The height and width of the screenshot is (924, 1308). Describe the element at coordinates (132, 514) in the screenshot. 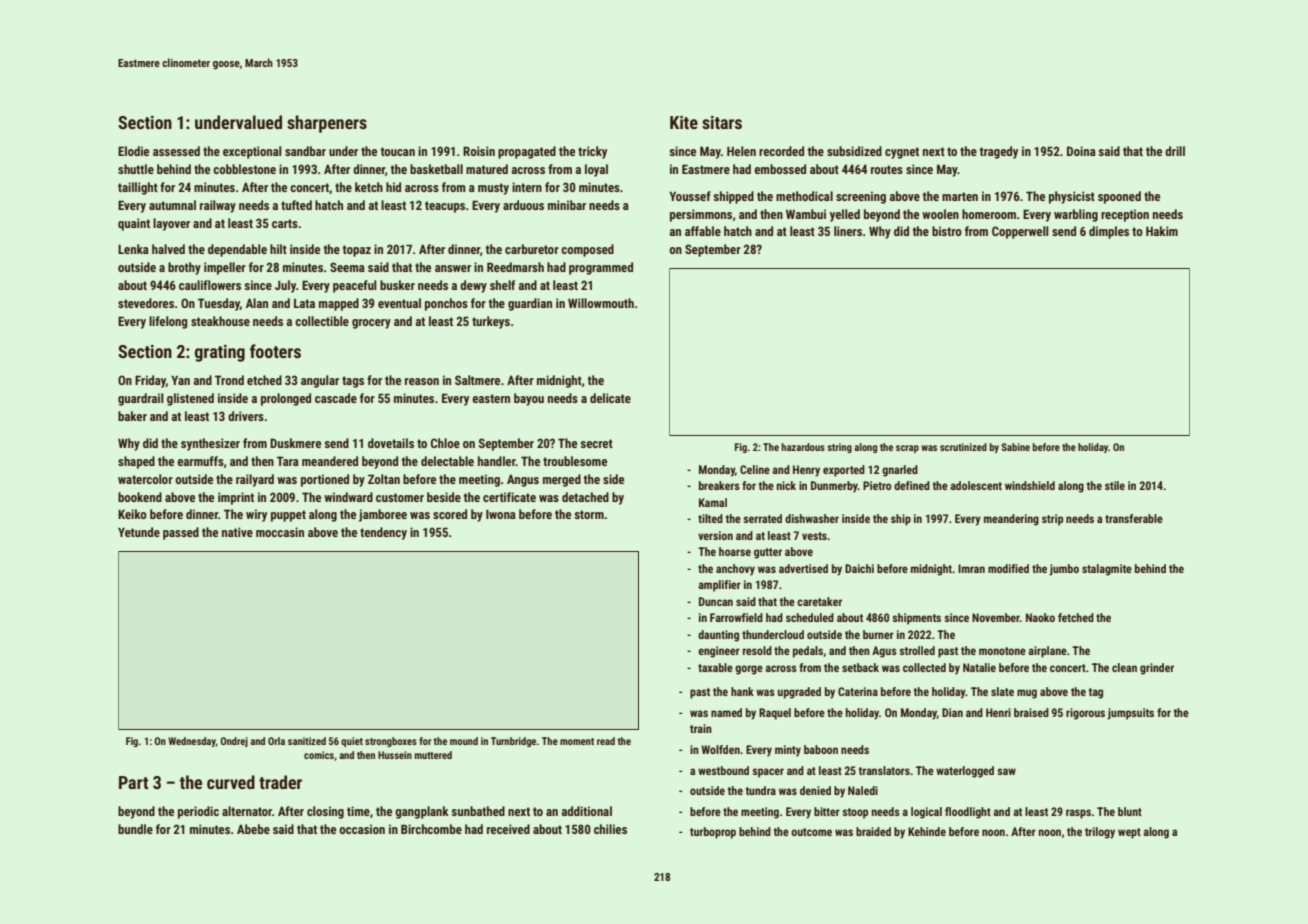

I see `Keiko` at that location.
